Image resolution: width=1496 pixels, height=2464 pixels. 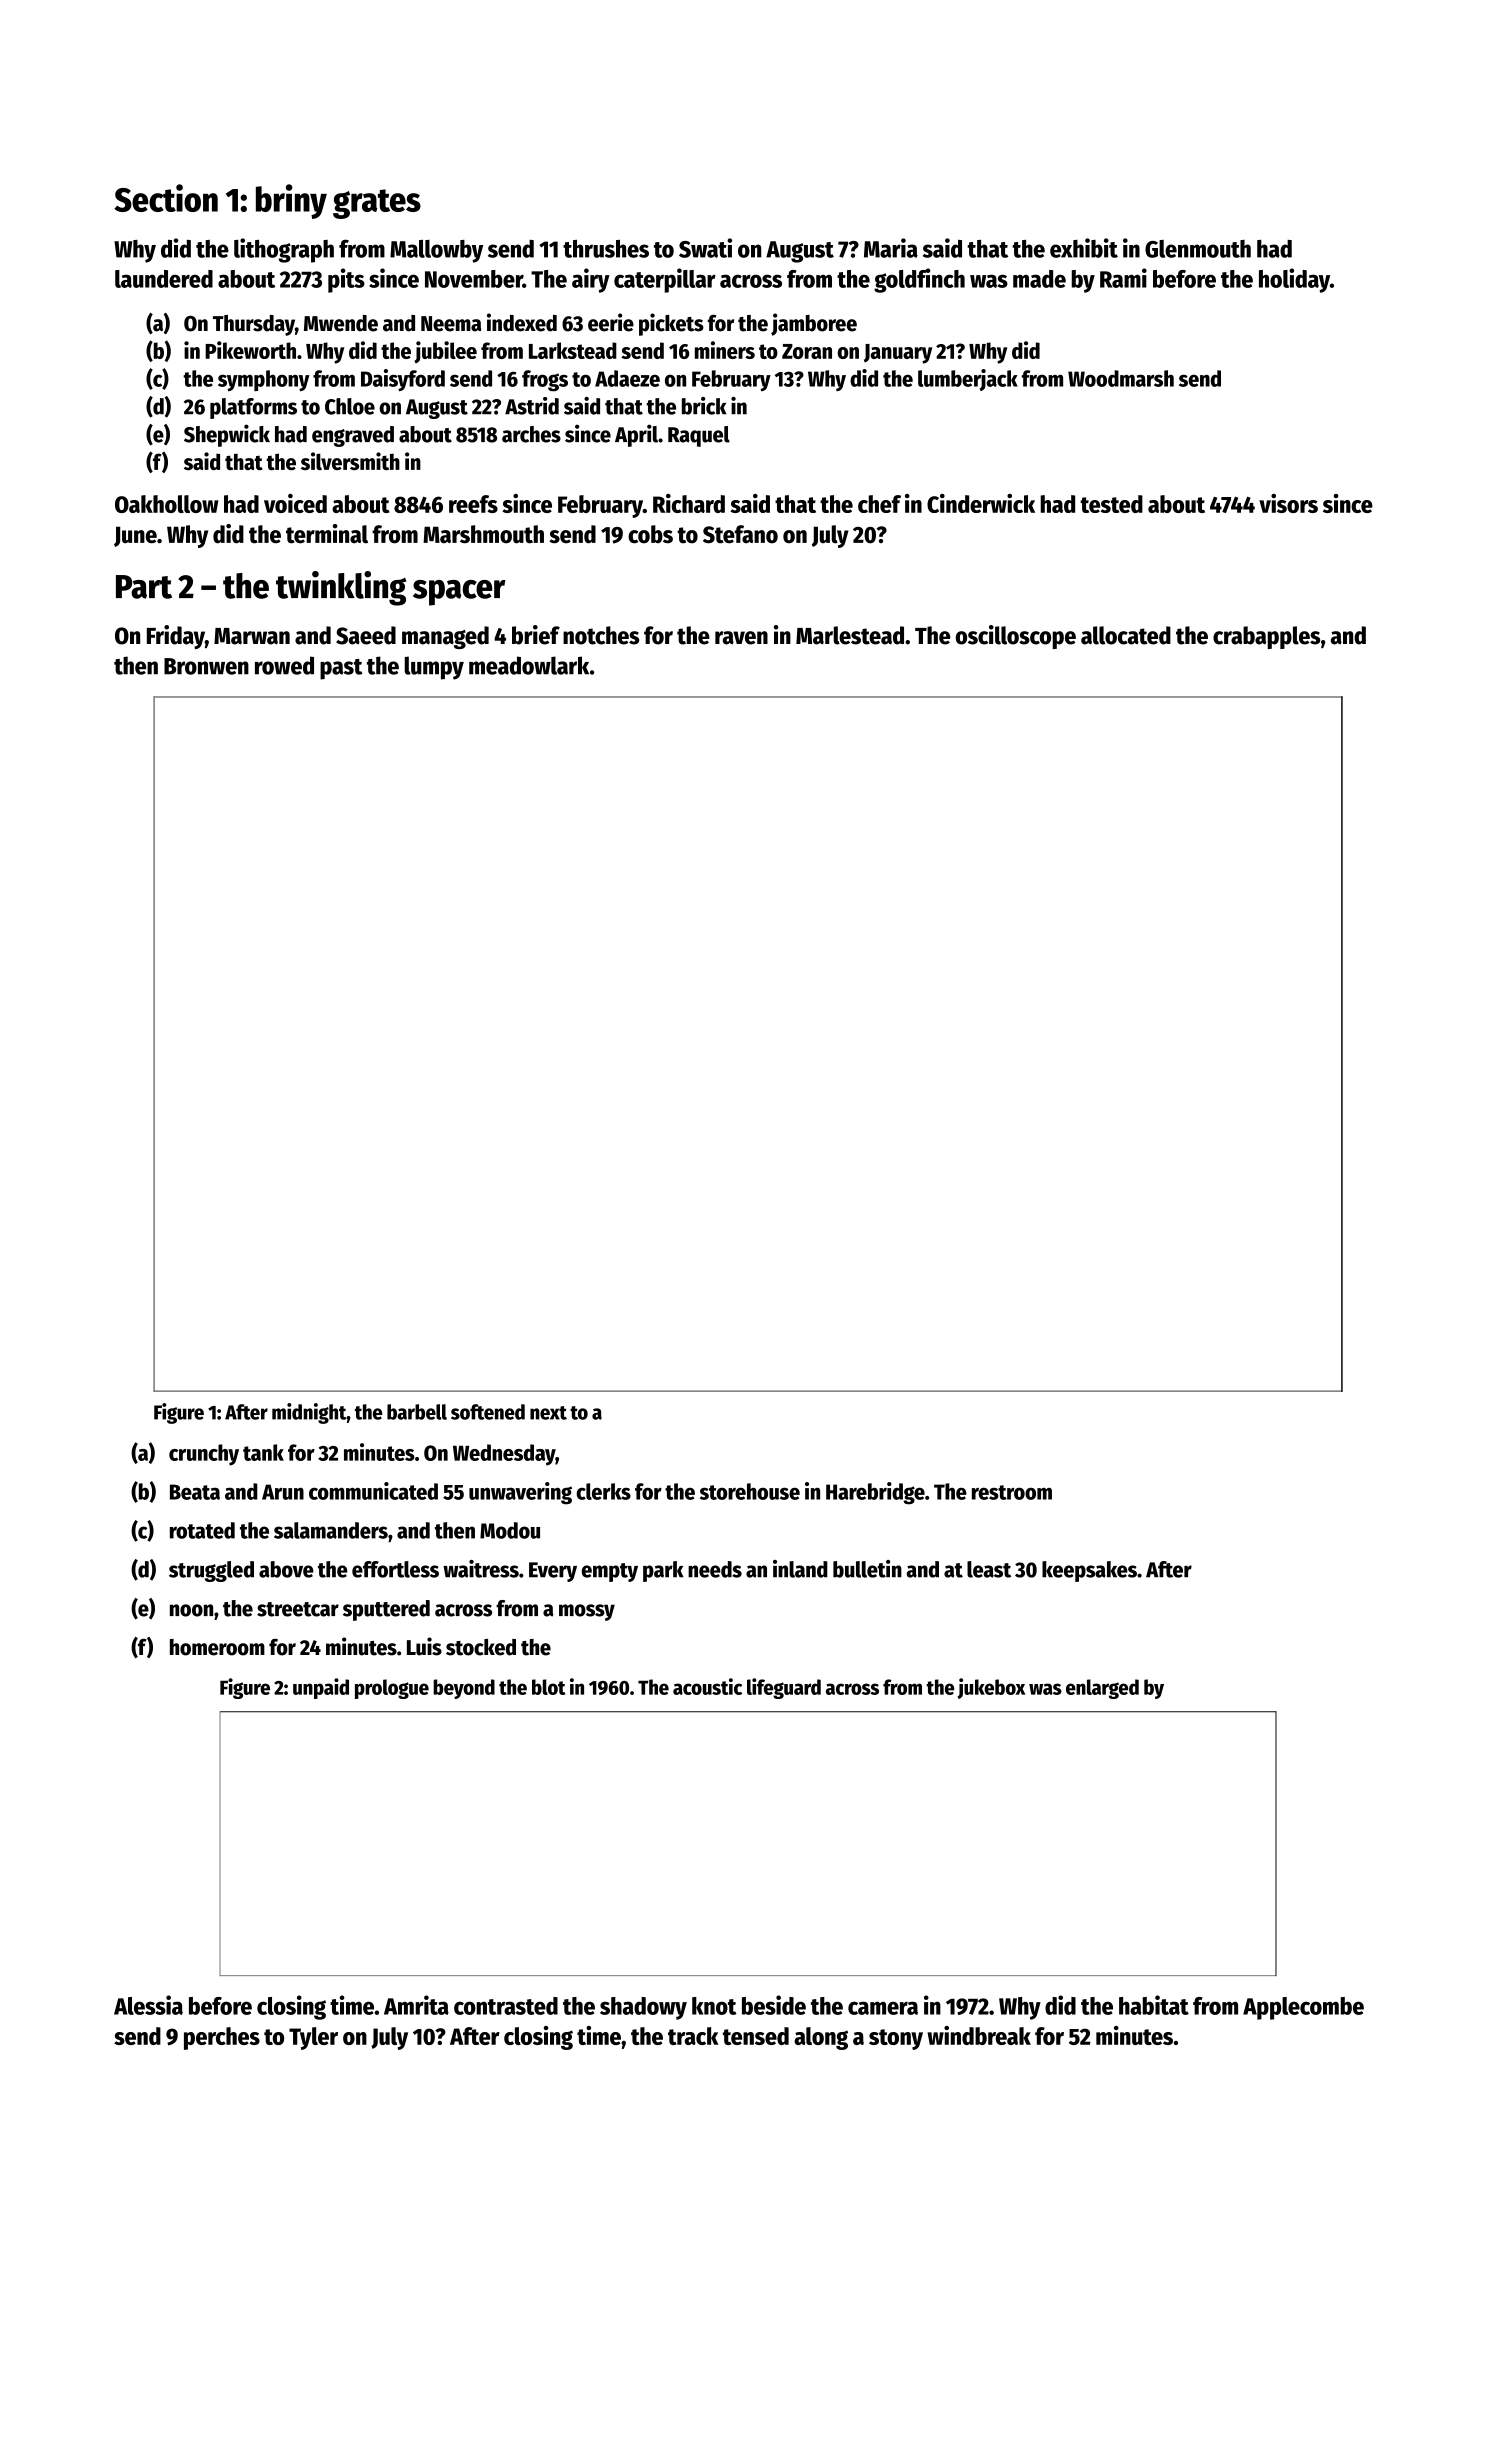 I want to click on unpaid, so click(x=321, y=1688).
